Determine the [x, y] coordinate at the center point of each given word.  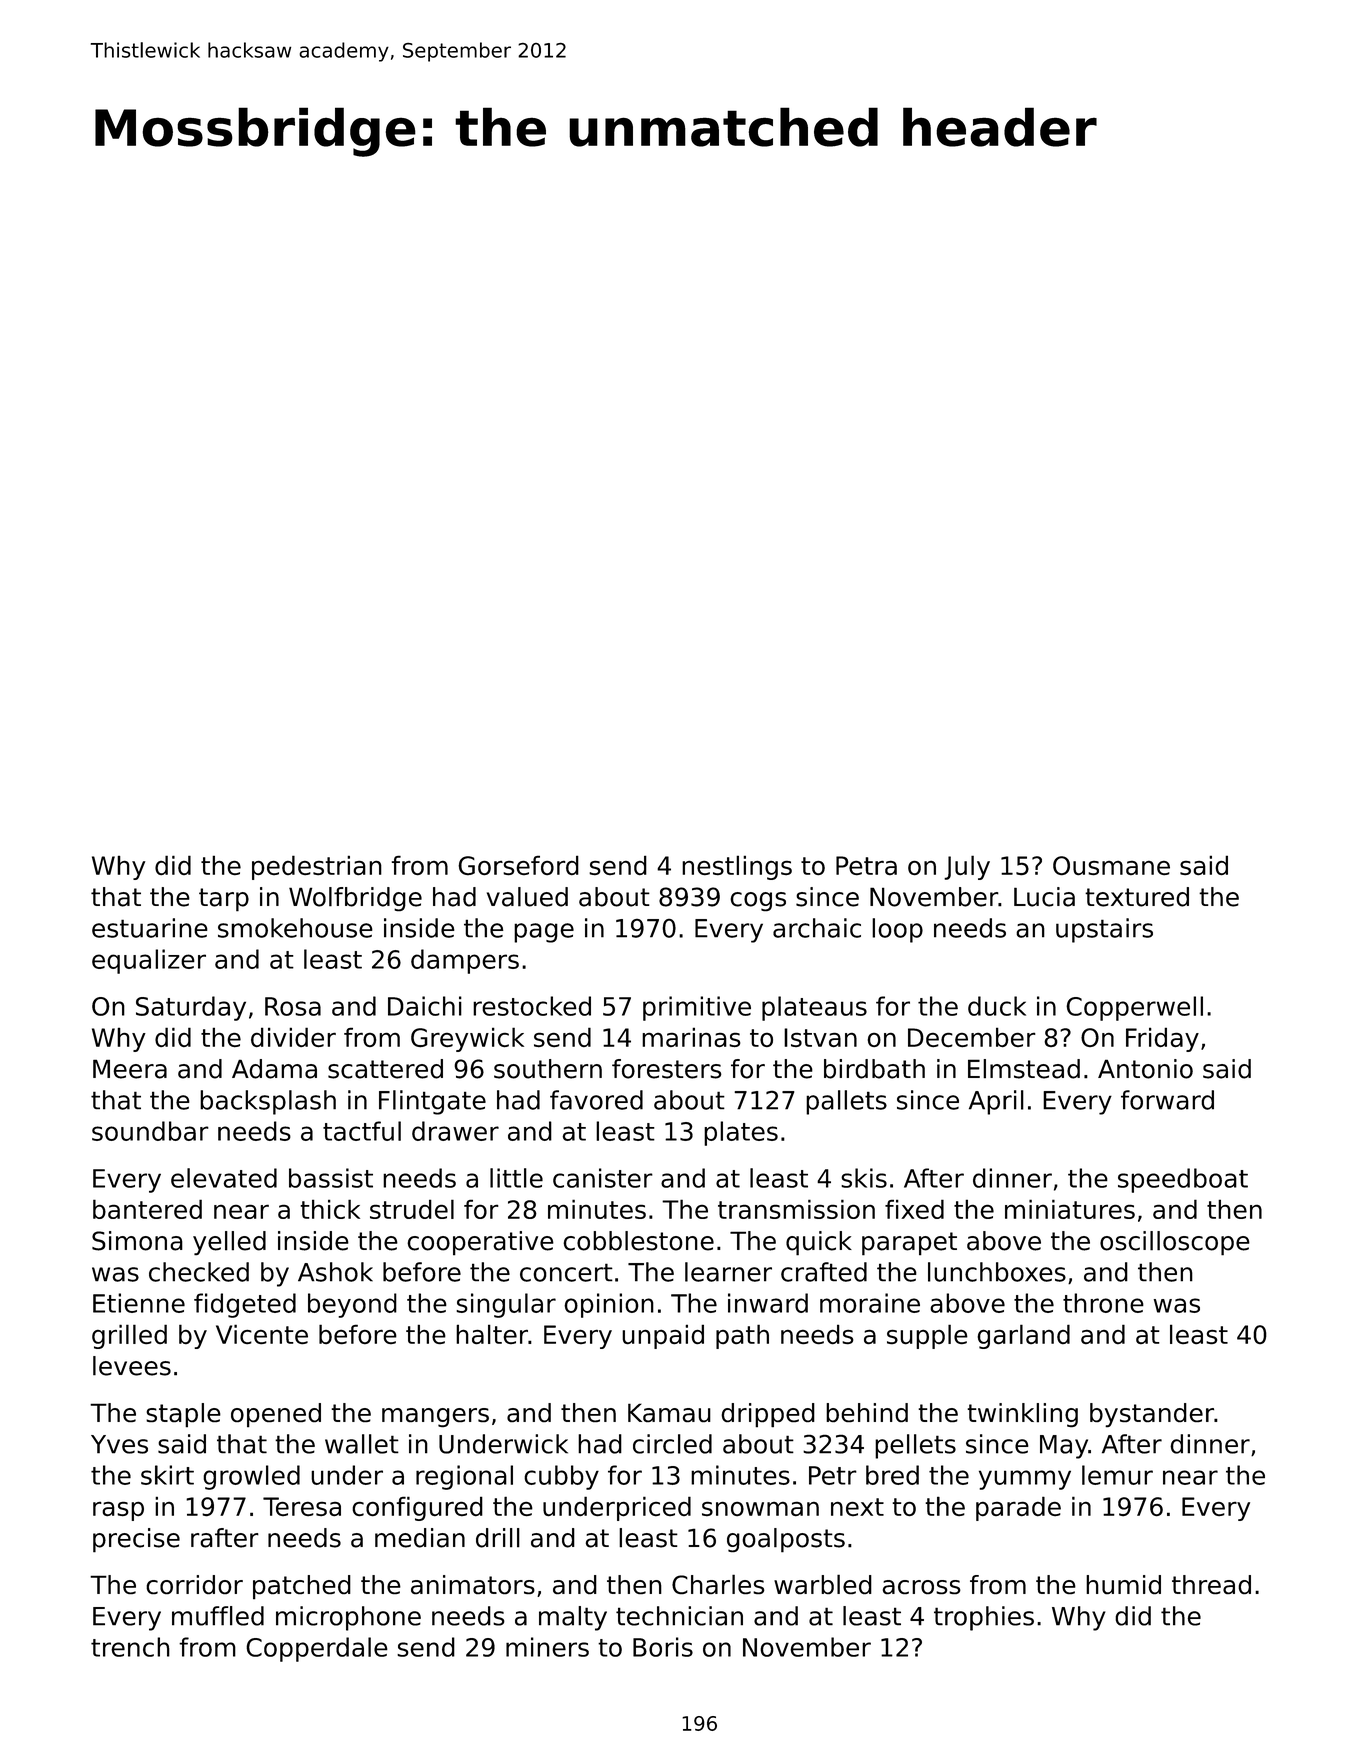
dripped [768, 1415]
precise [136, 1540]
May [1064, 1447]
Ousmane [1111, 865]
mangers [435, 1417]
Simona [137, 1241]
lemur [1117, 1475]
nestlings [737, 867]
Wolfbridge [355, 899]
